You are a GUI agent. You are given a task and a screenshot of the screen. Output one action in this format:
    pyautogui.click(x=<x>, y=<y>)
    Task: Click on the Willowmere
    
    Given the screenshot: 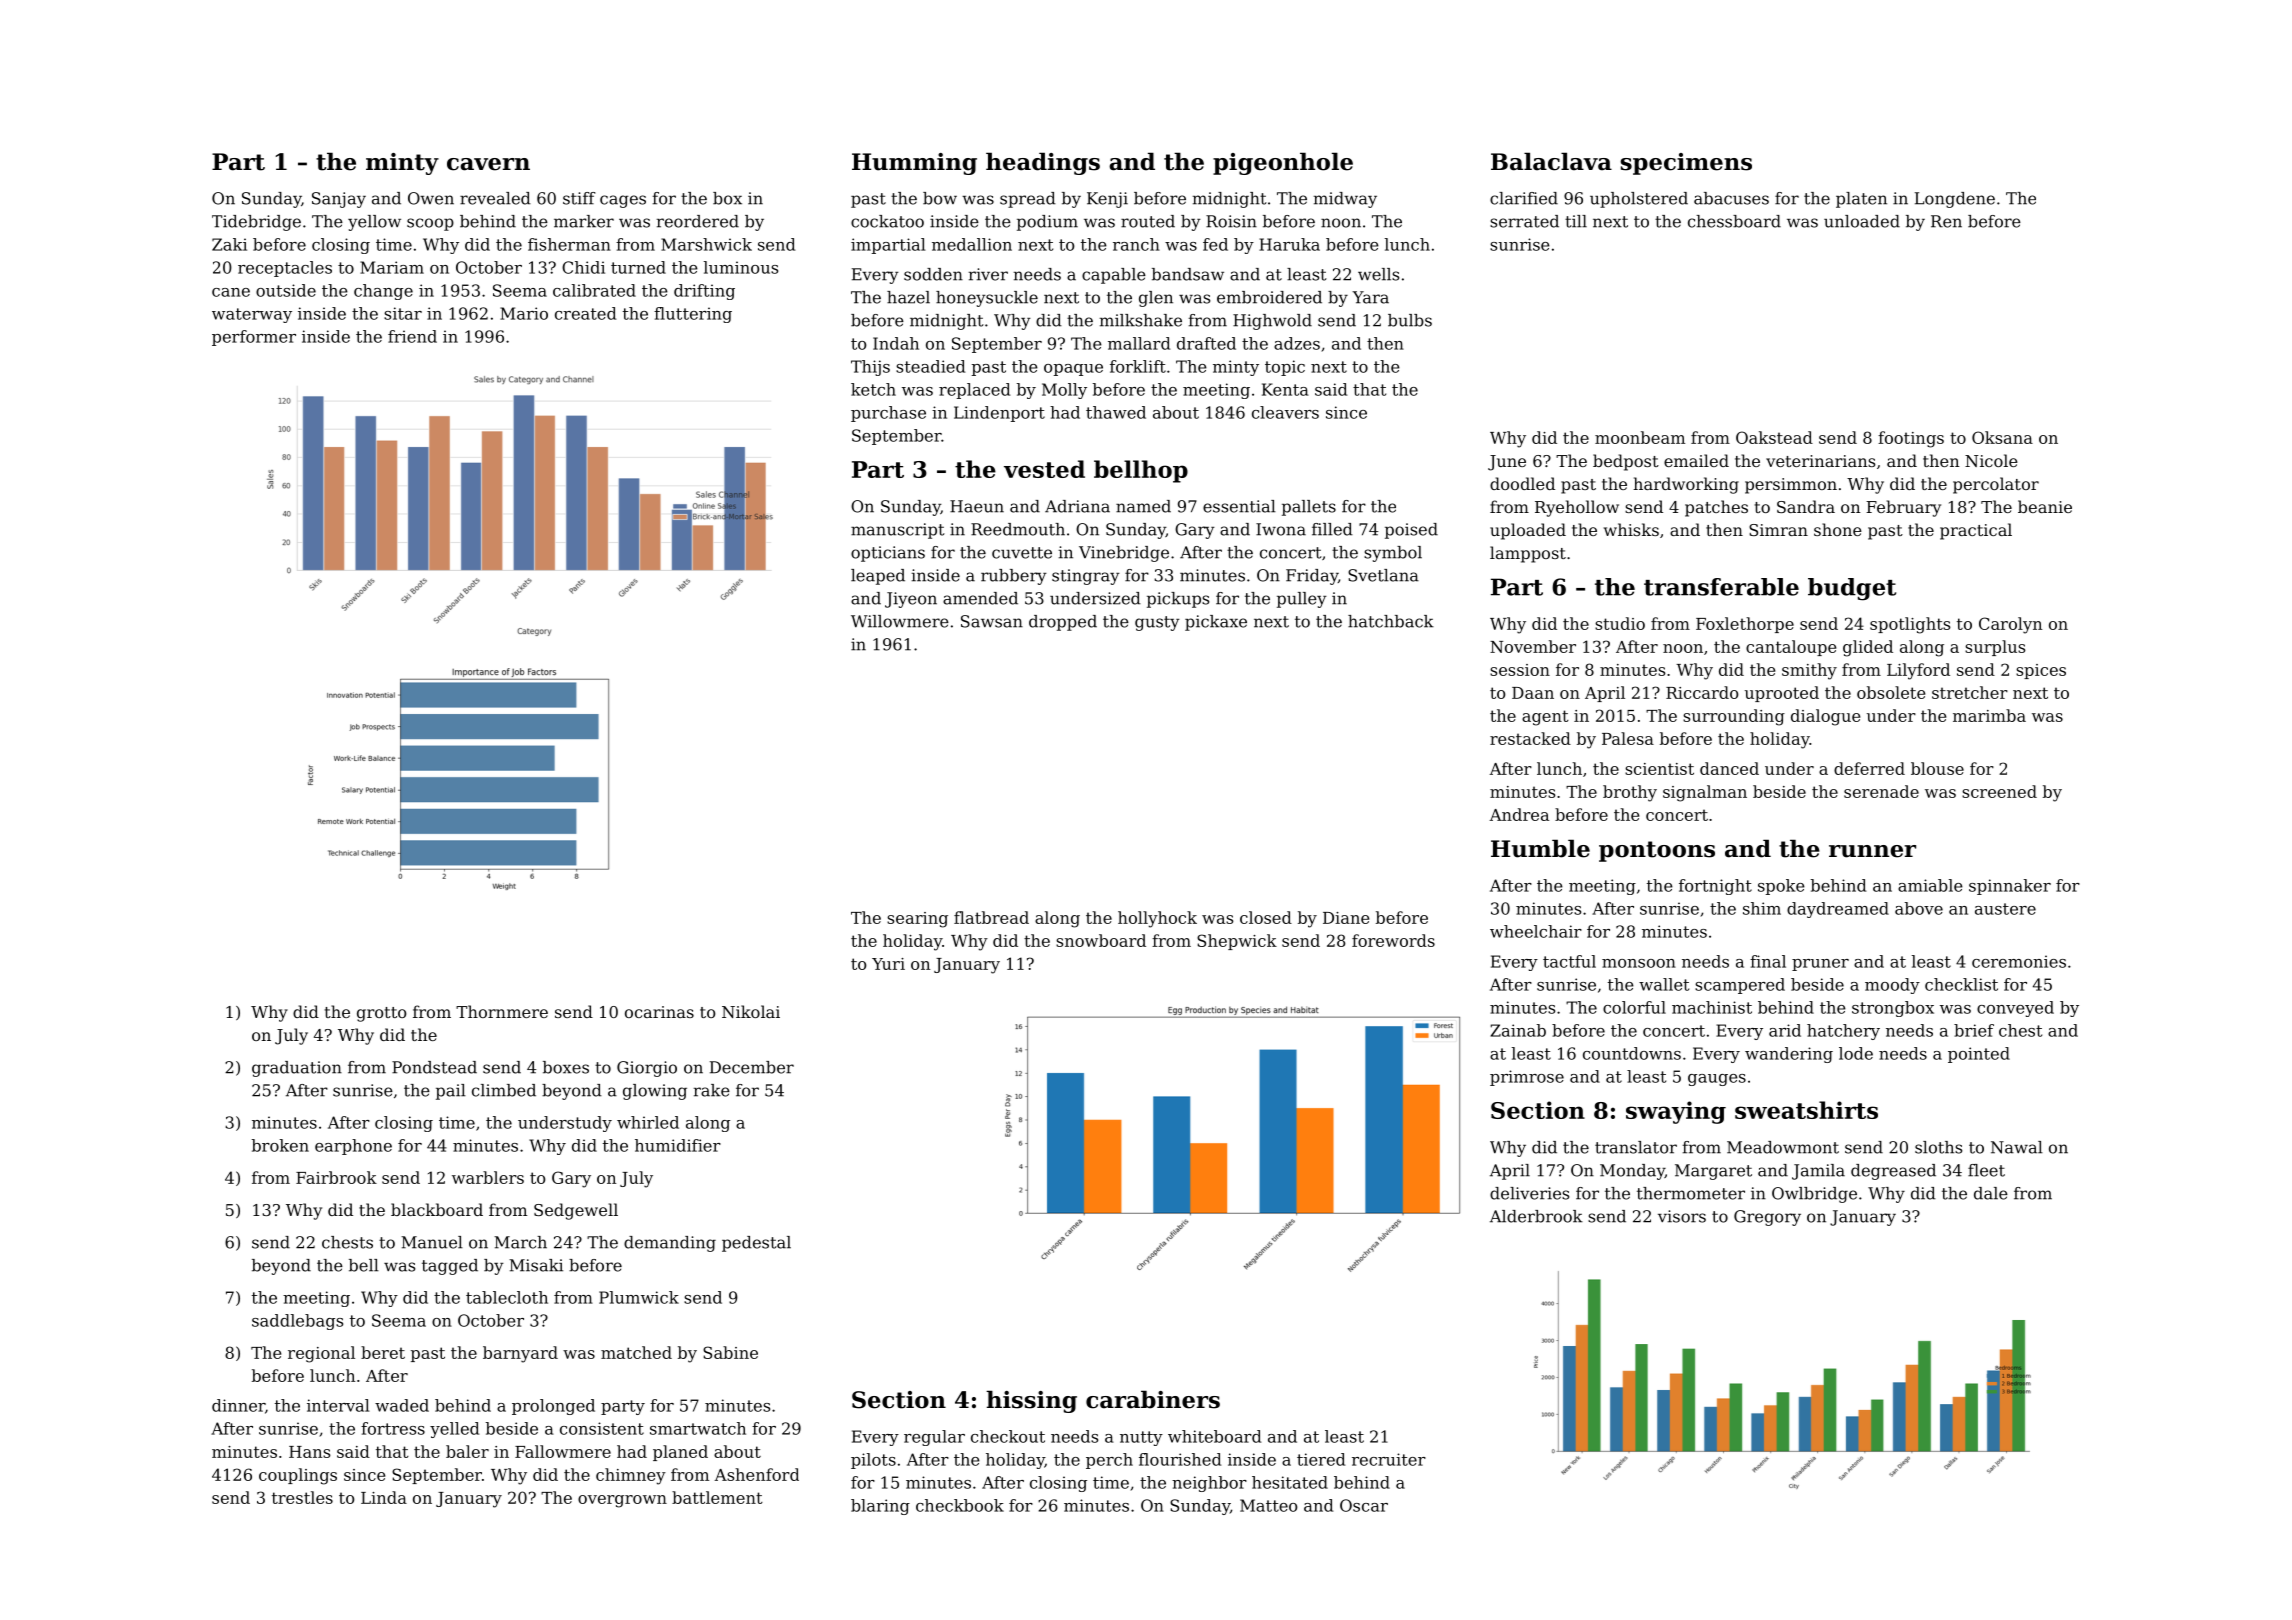 What is the action you would take?
    pyautogui.click(x=900, y=621)
